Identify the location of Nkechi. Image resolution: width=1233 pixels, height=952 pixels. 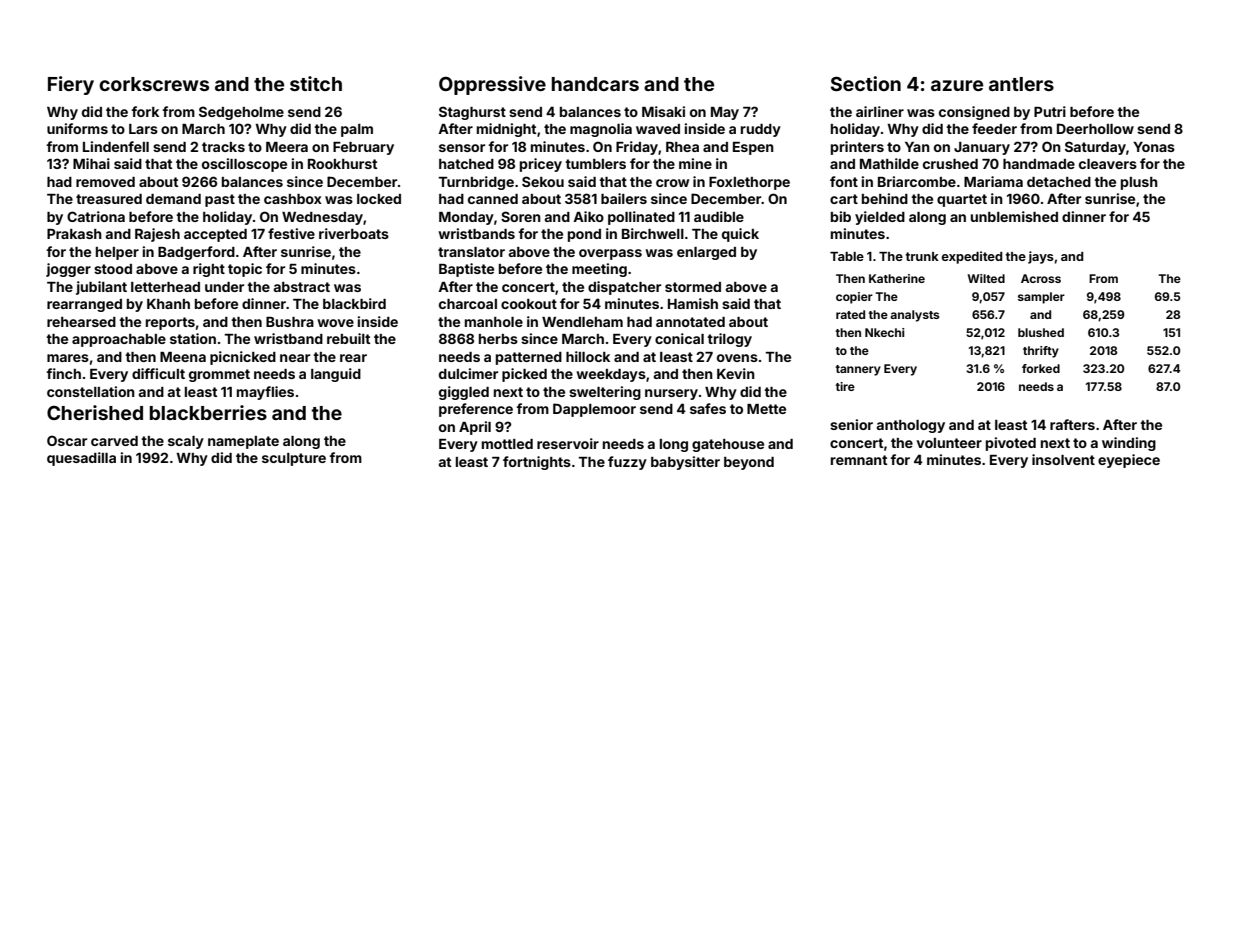
(885, 332).
